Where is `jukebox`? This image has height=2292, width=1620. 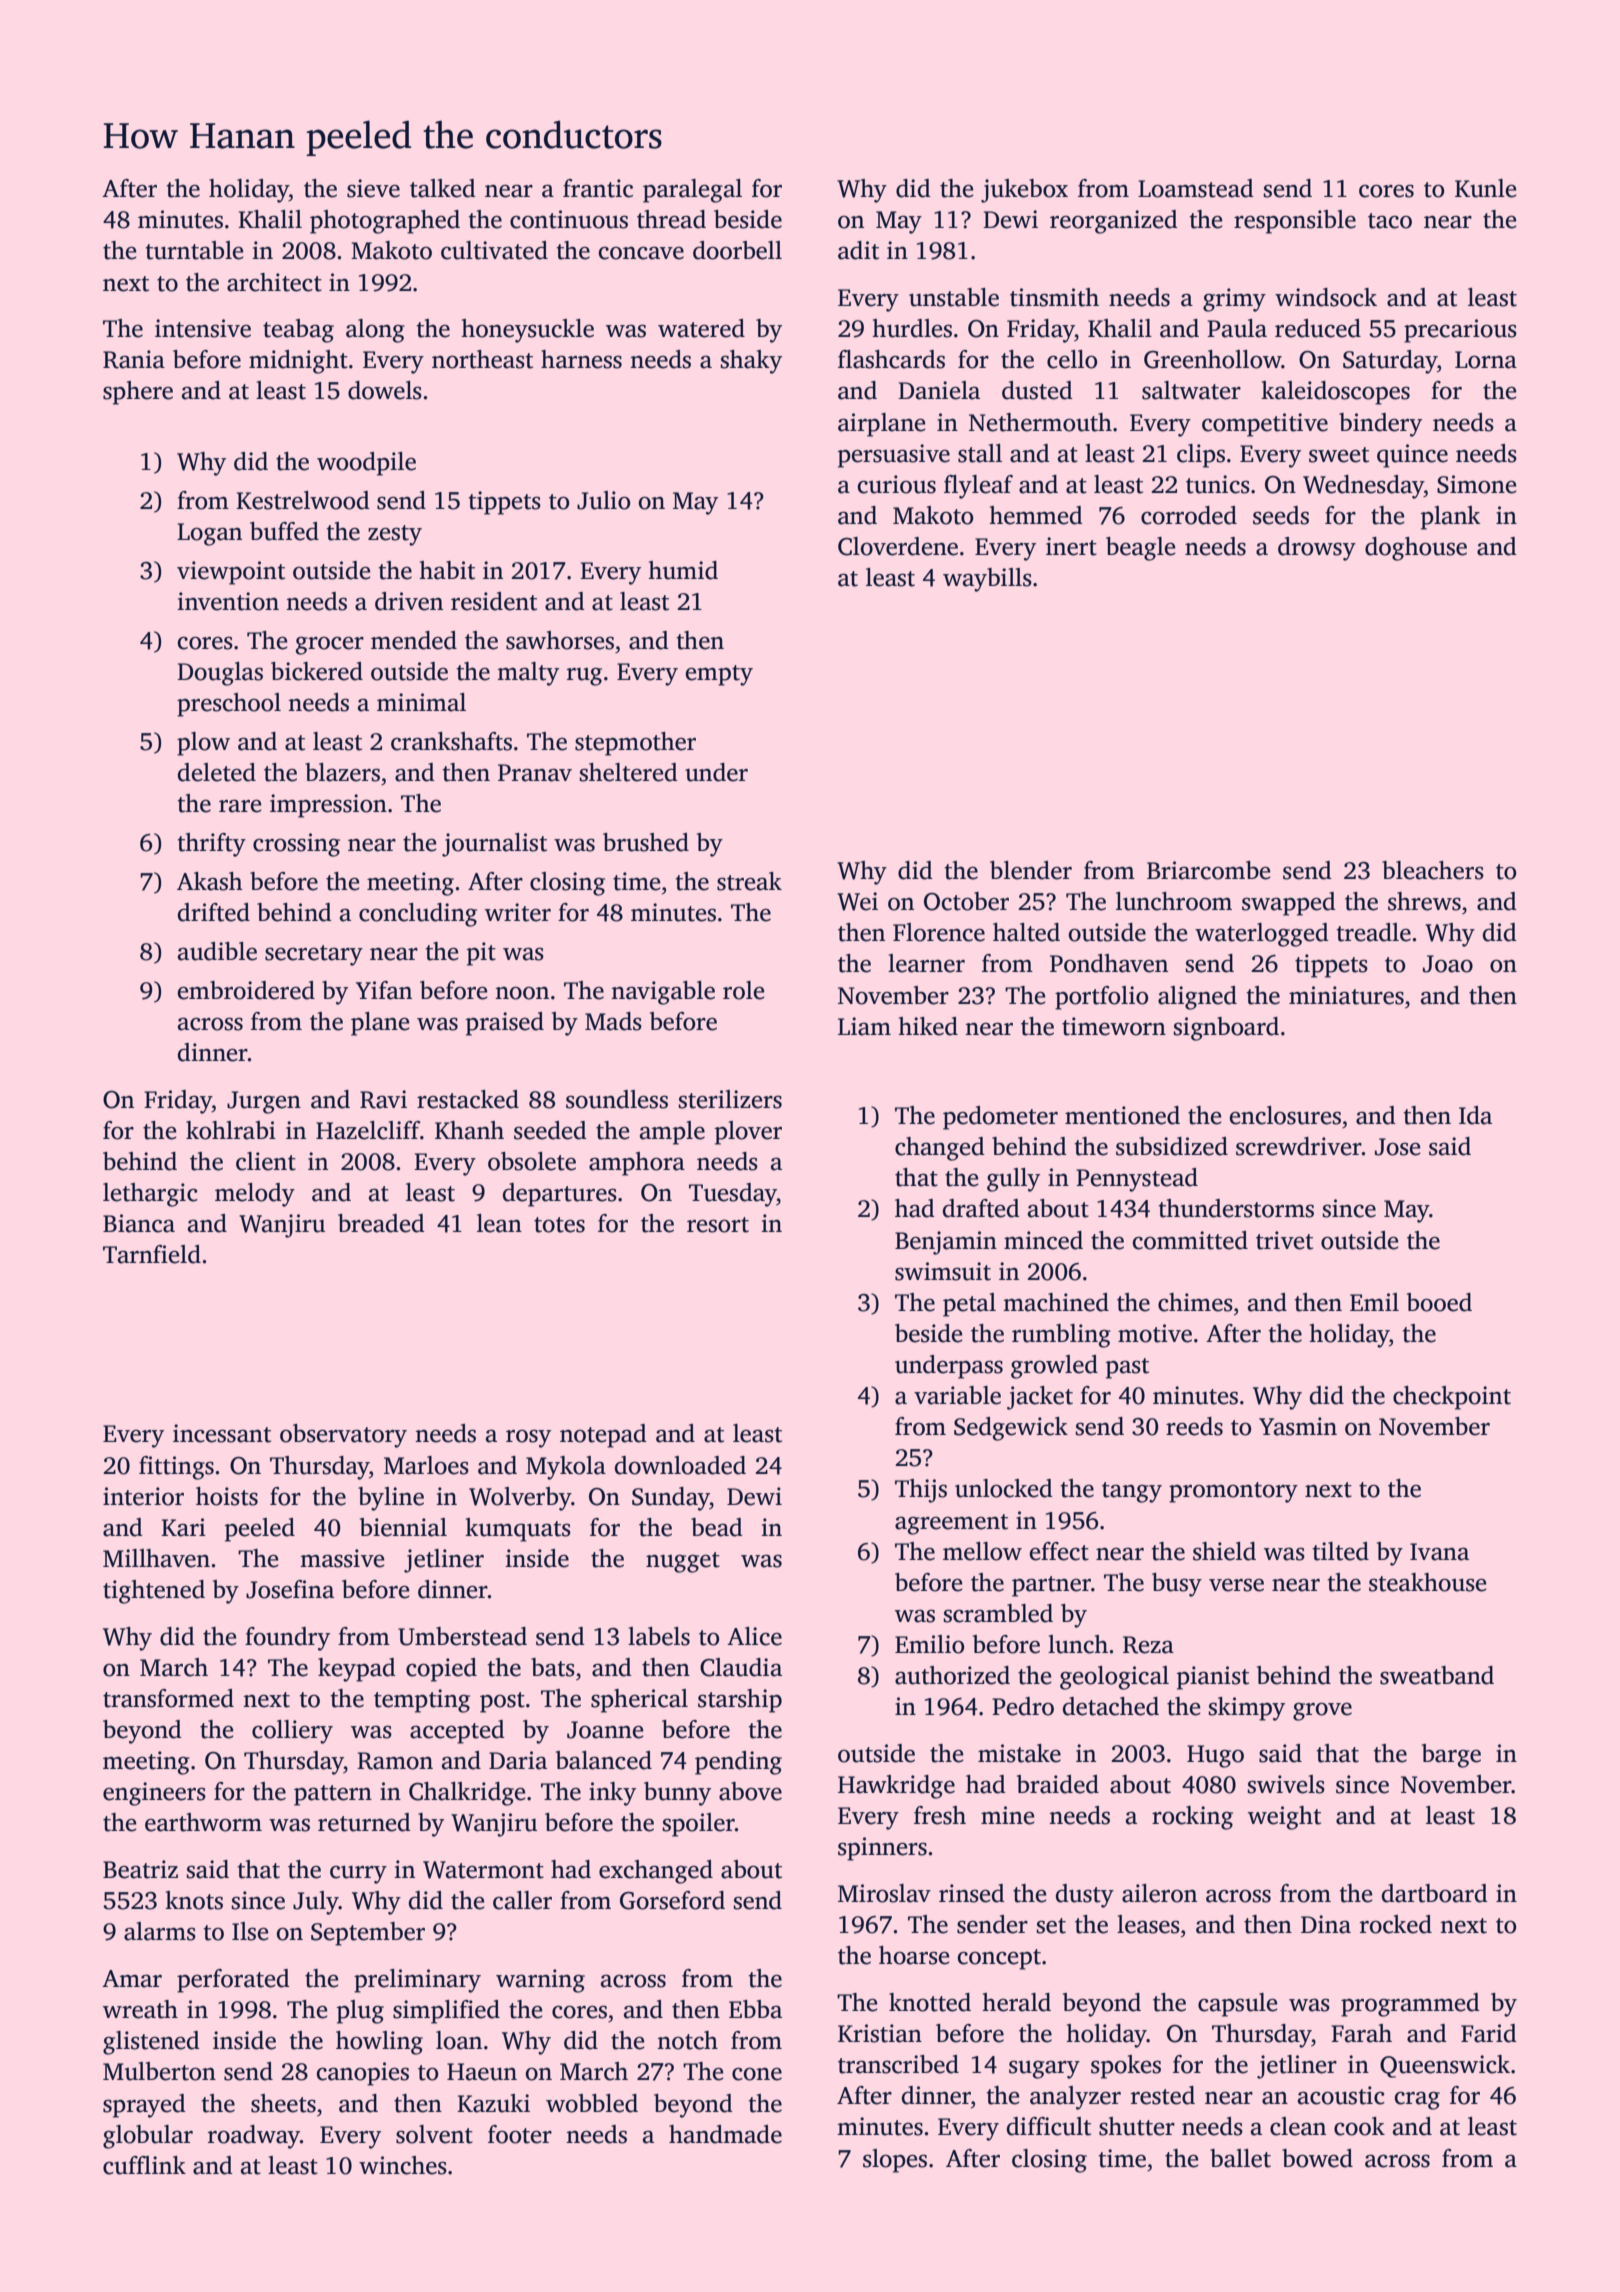
jukebox is located at coordinates (1024, 191).
